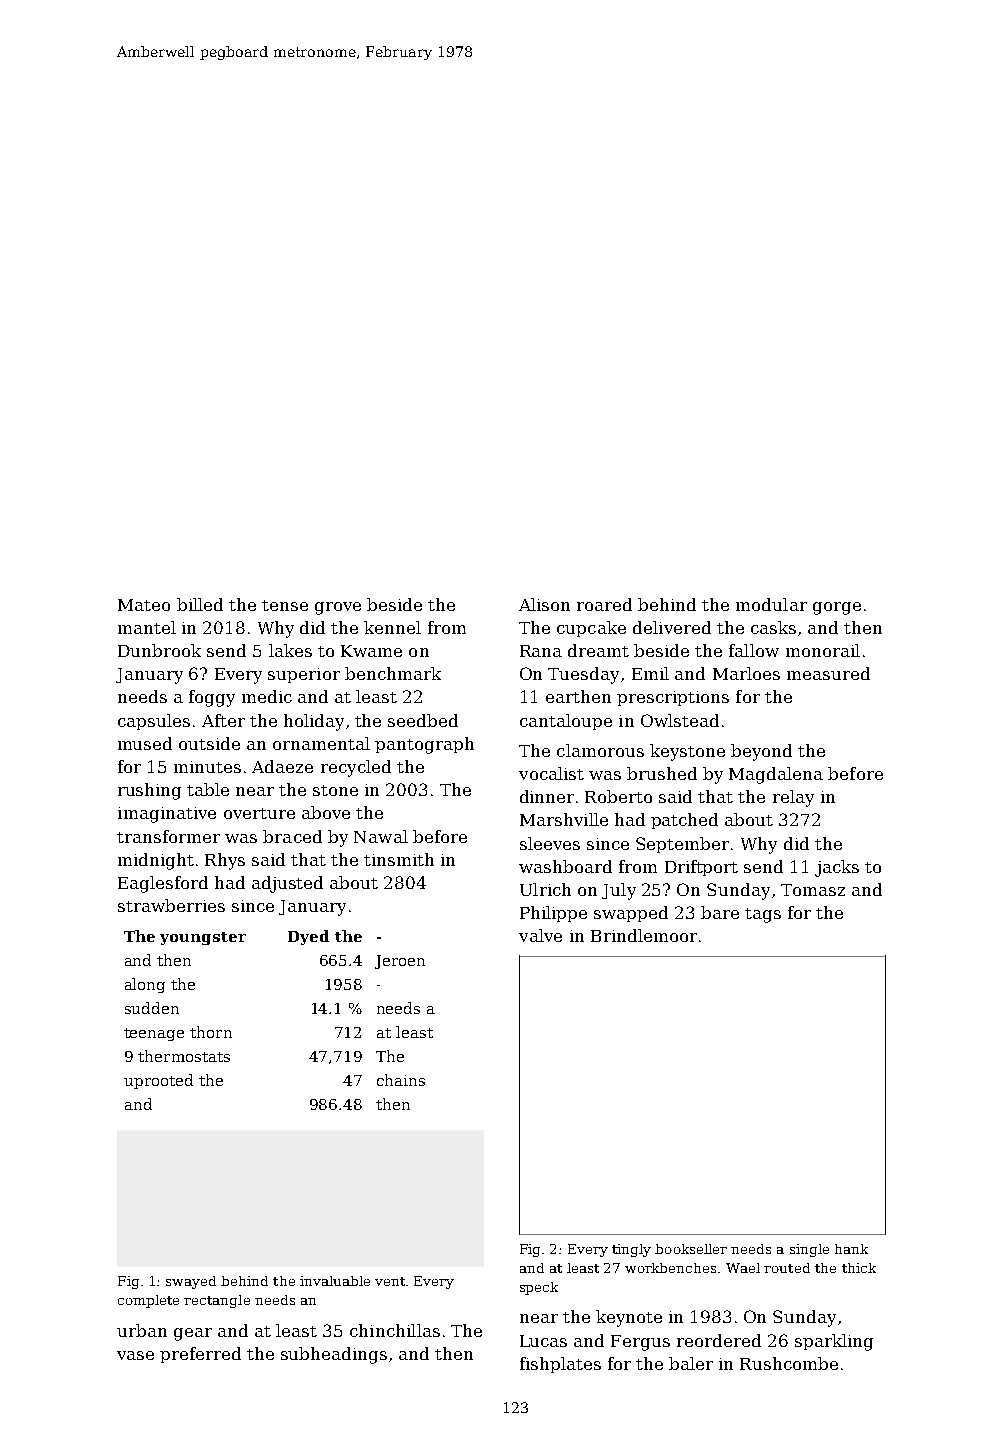 This image has width=1003, height=1453. I want to click on rectangle, so click(217, 1301).
